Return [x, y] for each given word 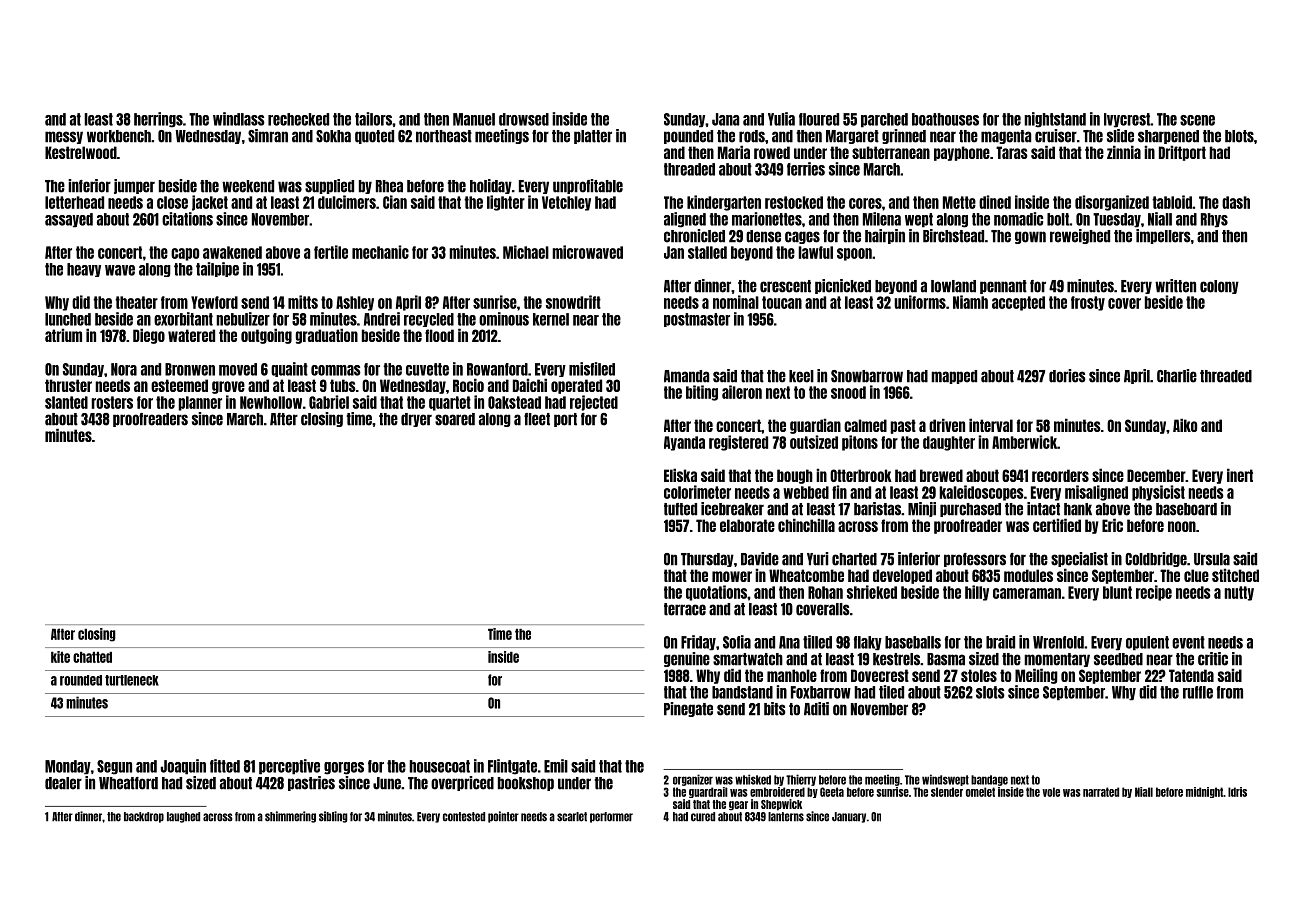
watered [191, 335]
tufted [680, 509]
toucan [782, 302]
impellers [1163, 236]
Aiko [1185, 425]
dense [763, 236]
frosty [1088, 303]
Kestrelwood [81, 152]
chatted [92, 657]
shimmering [290, 817]
